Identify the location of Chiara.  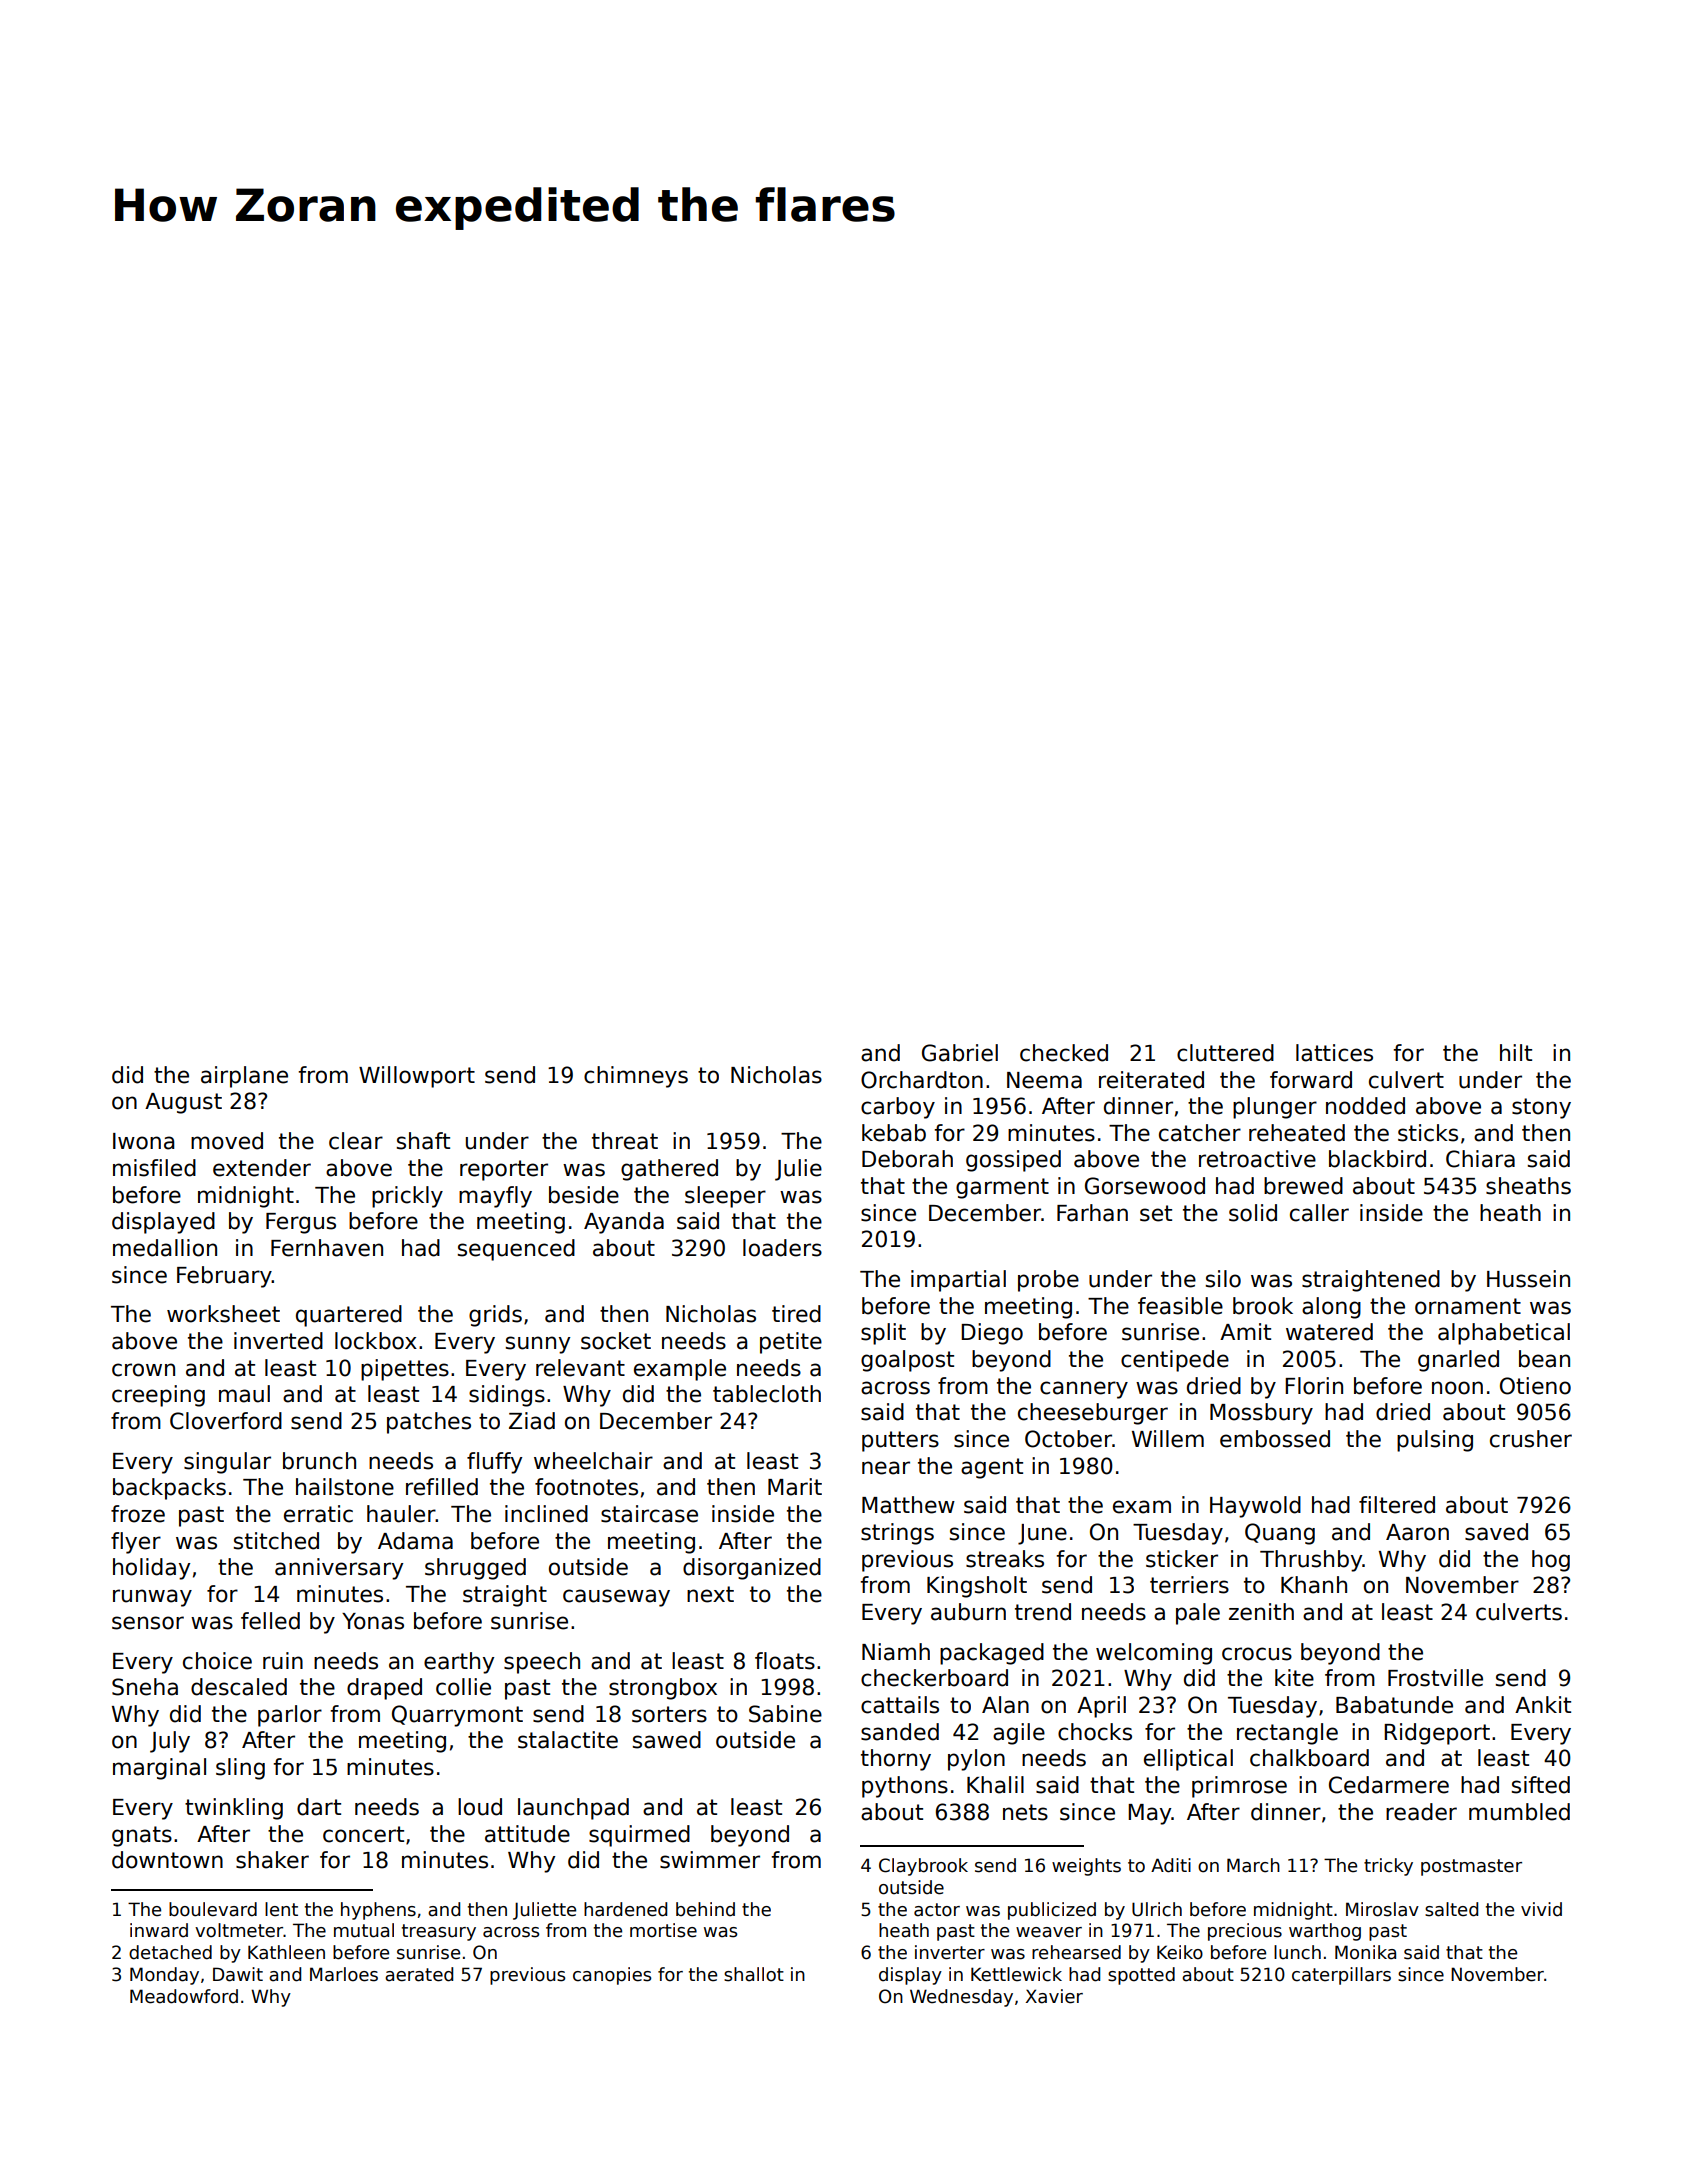
(1480, 1159).
